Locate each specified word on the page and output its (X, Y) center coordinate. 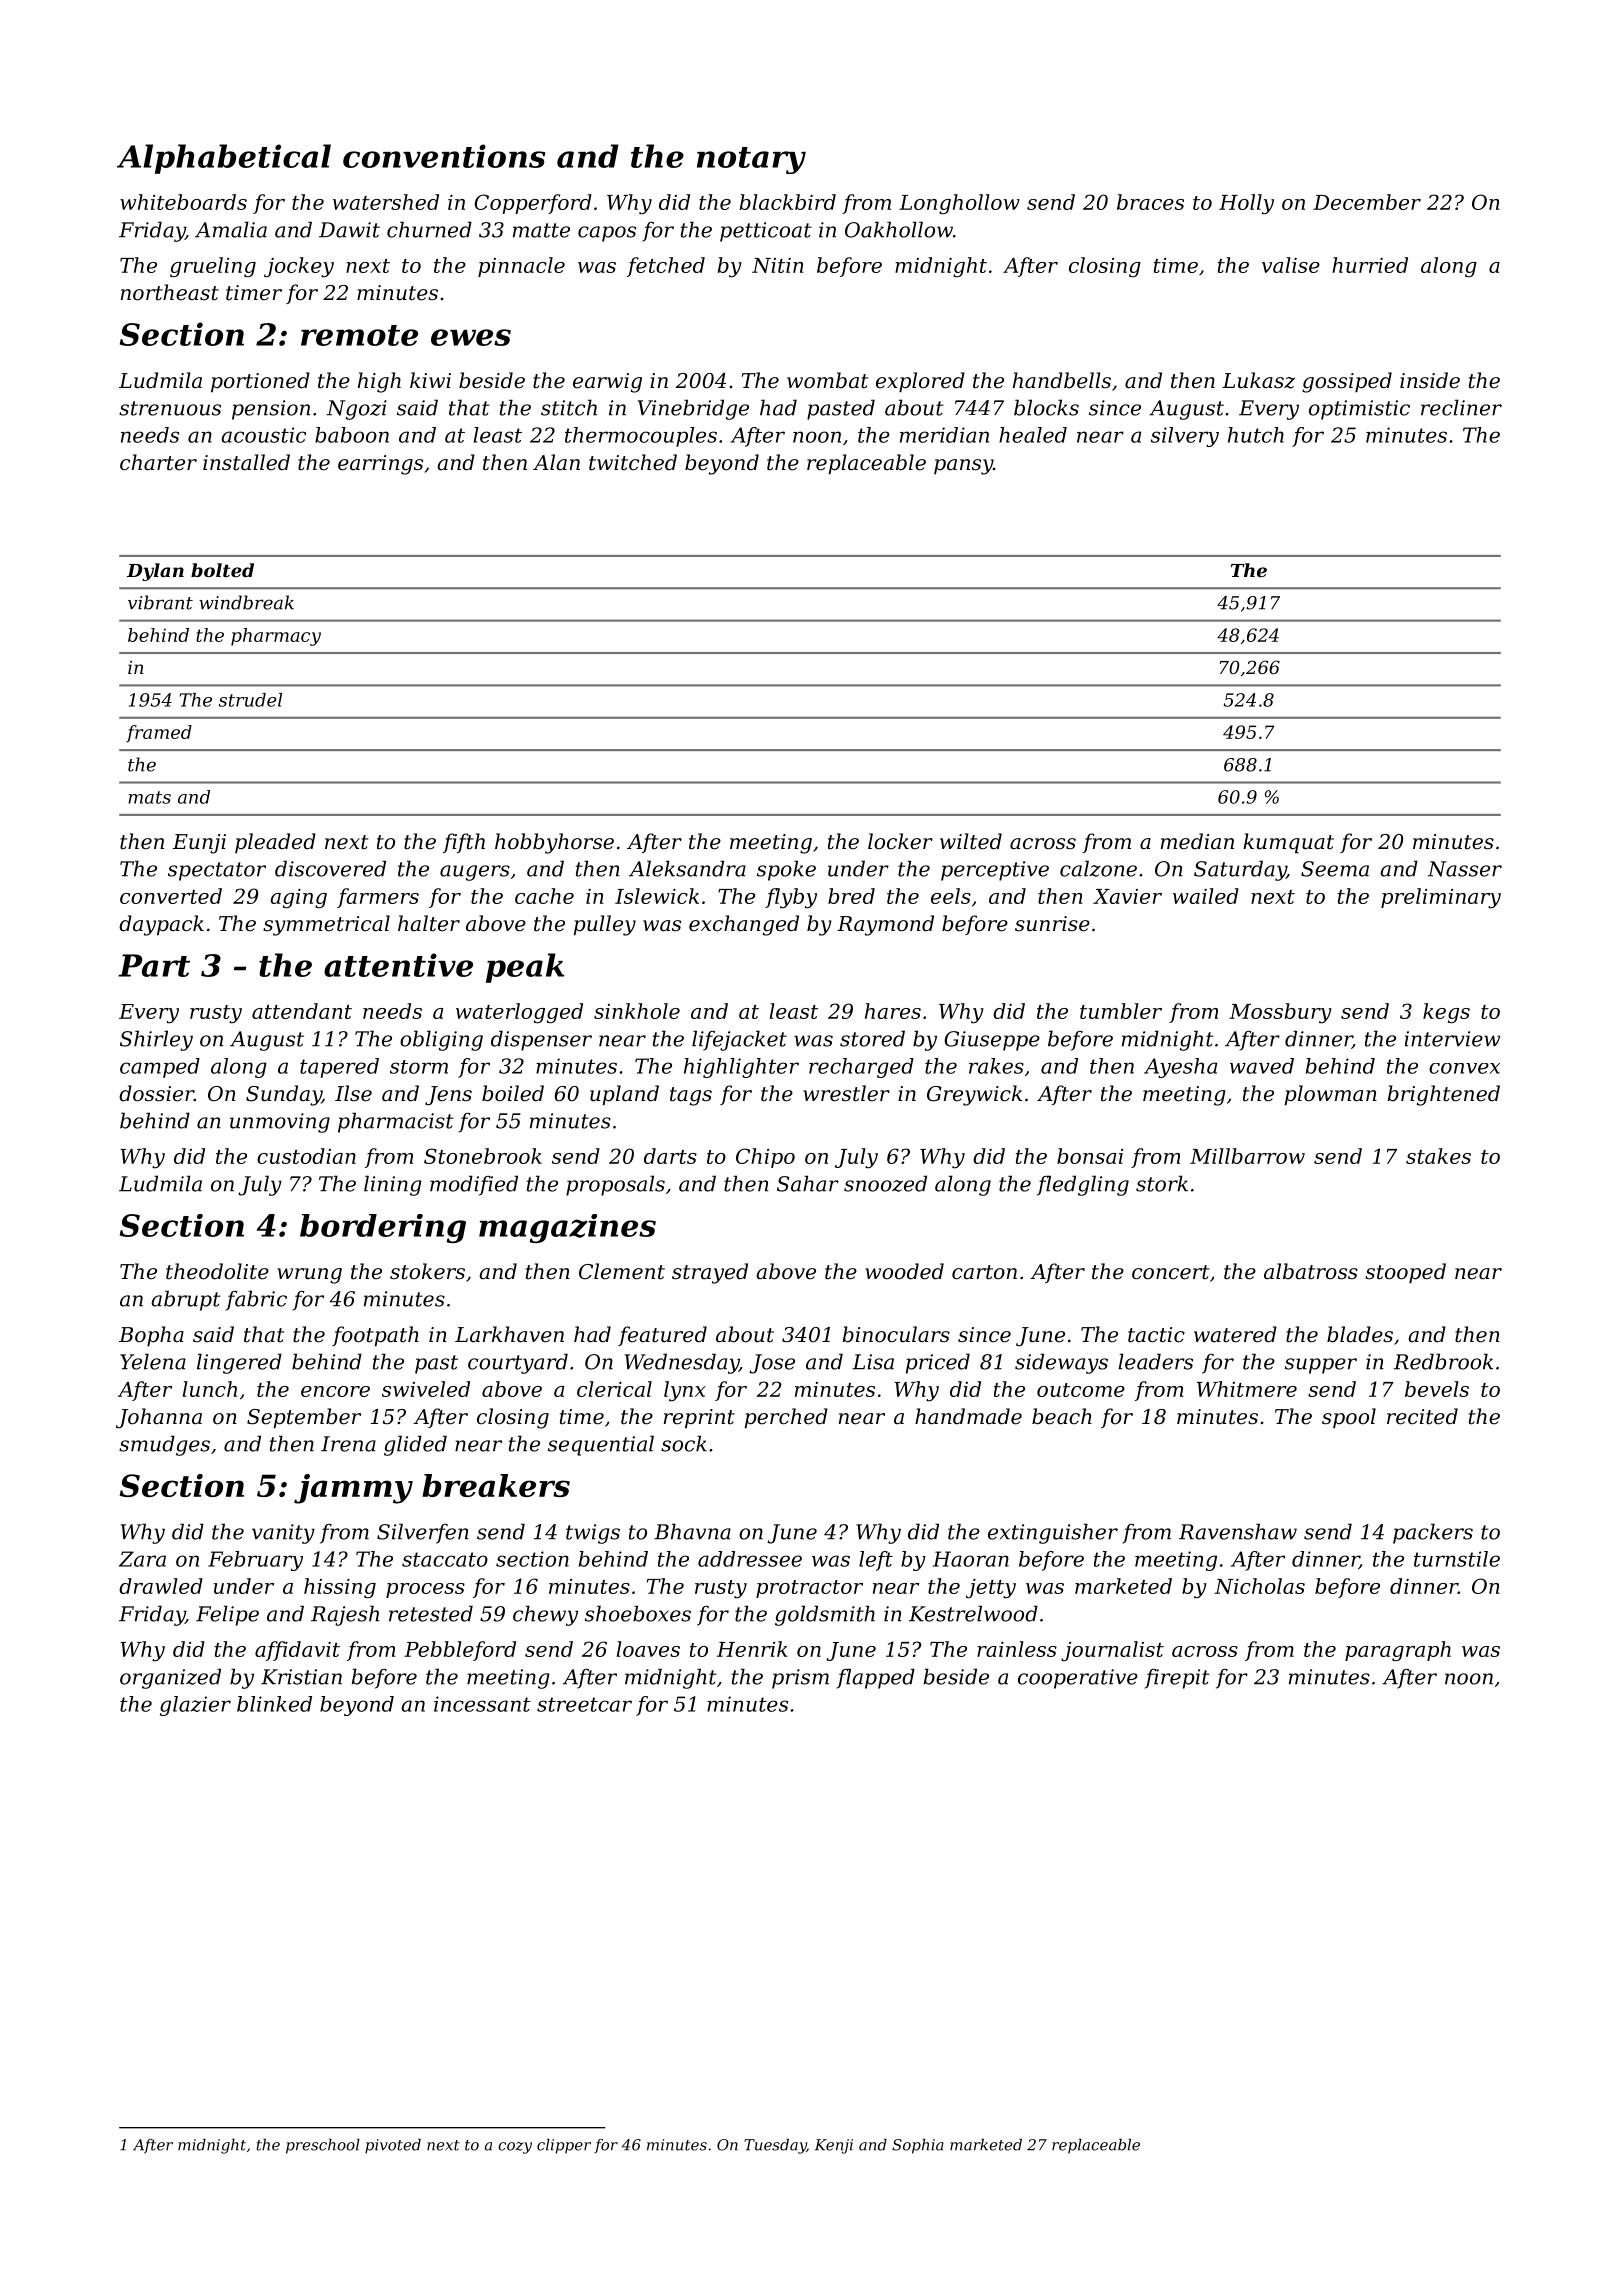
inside (1430, 380)
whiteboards (183, 202)
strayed (710, 1273)
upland (624, 1095)
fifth (464, 843)
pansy (963, 467)
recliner (1461, 407)
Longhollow (959, 204)
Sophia (918, 2146)
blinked (274, 1704)
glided (415, 1445)
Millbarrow (1247, 1156)
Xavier (1127, 896)
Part (154, 965)
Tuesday (775, 2146)
